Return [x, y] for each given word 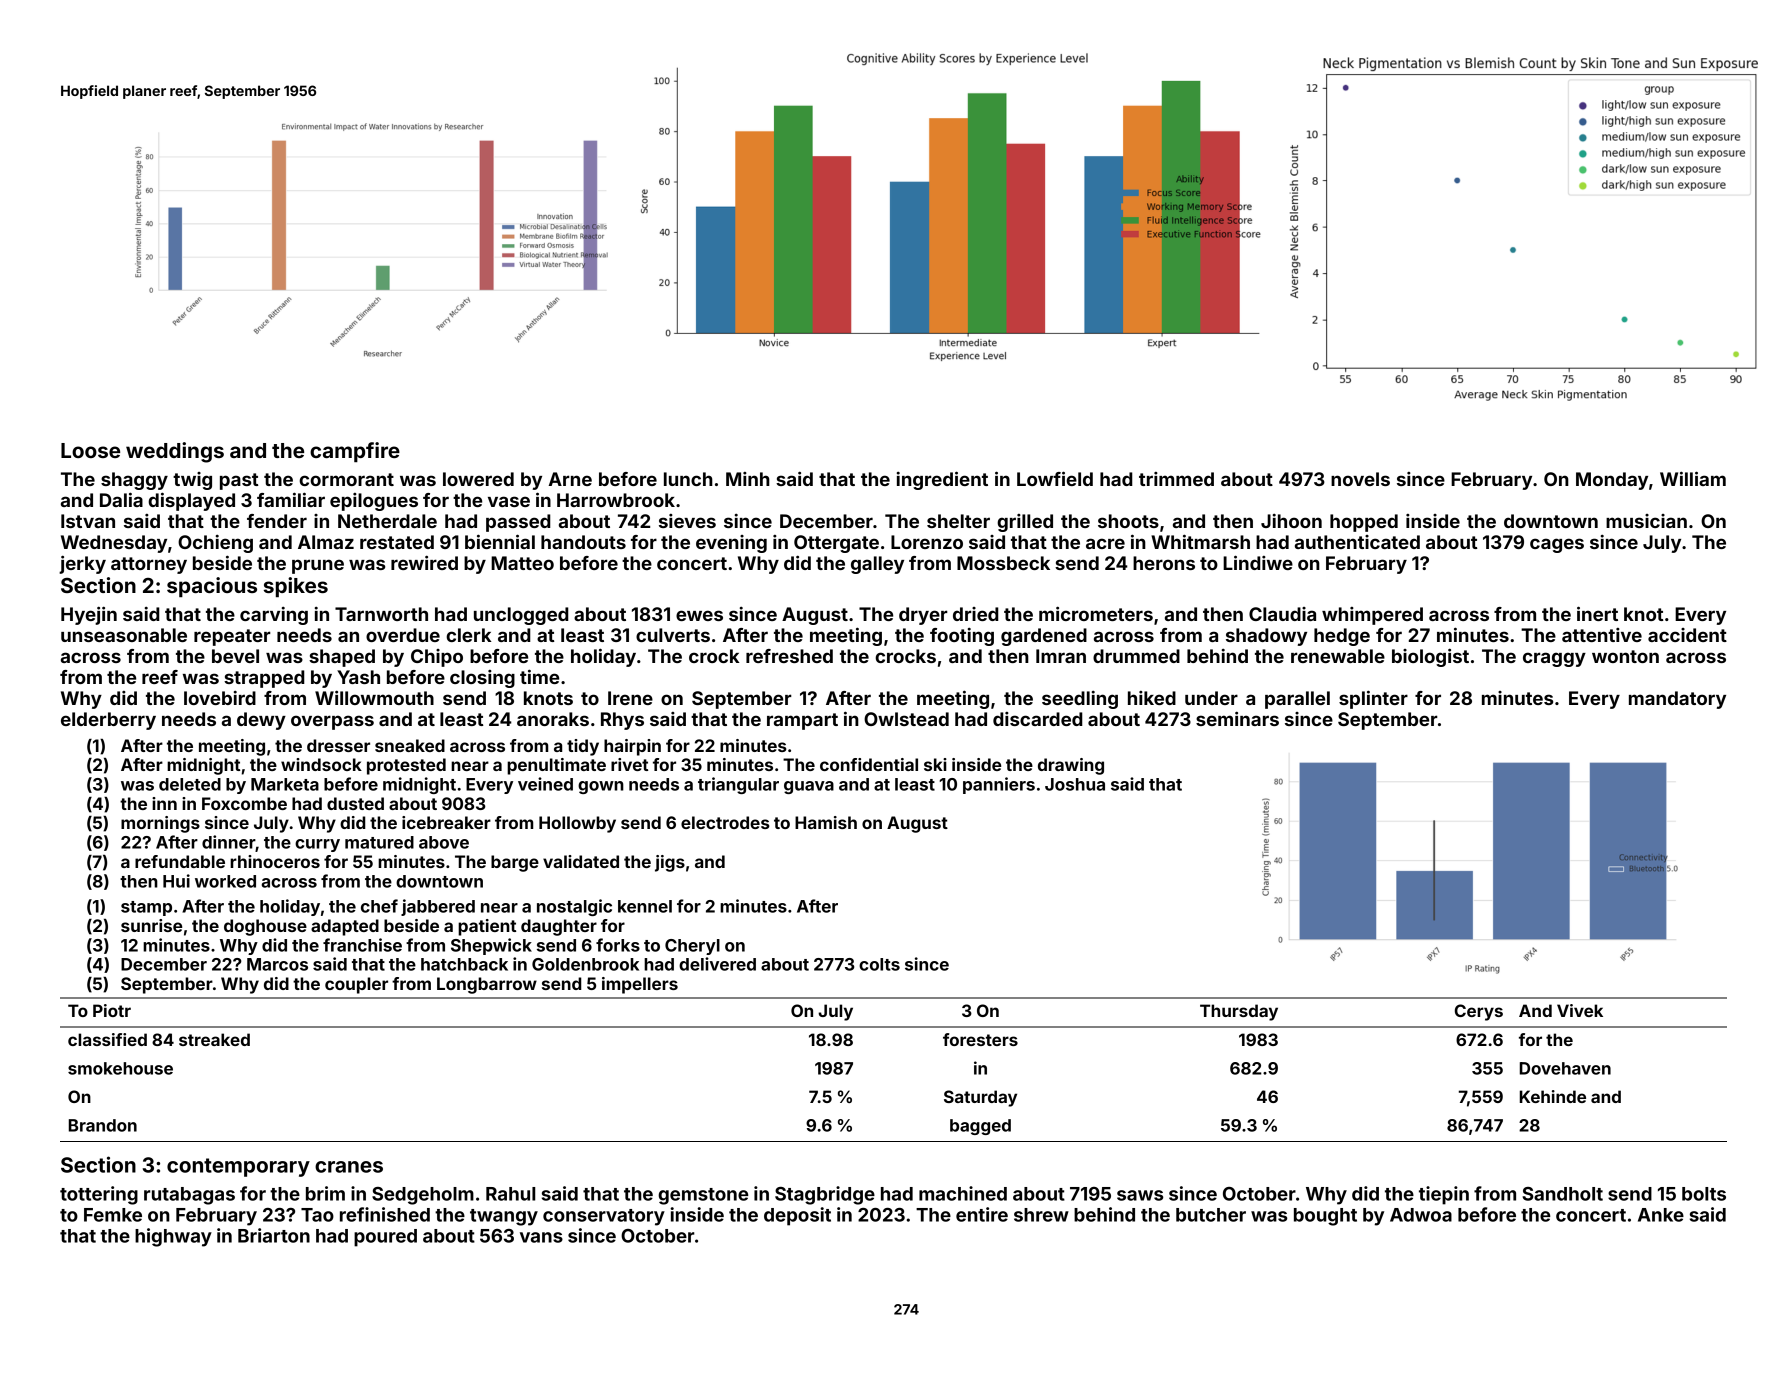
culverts [673, 635]
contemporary [238, 1167]
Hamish [826, 822]
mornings [160, 824]
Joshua [1075, 784]
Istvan [88, 521]
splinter [1373, 699]
